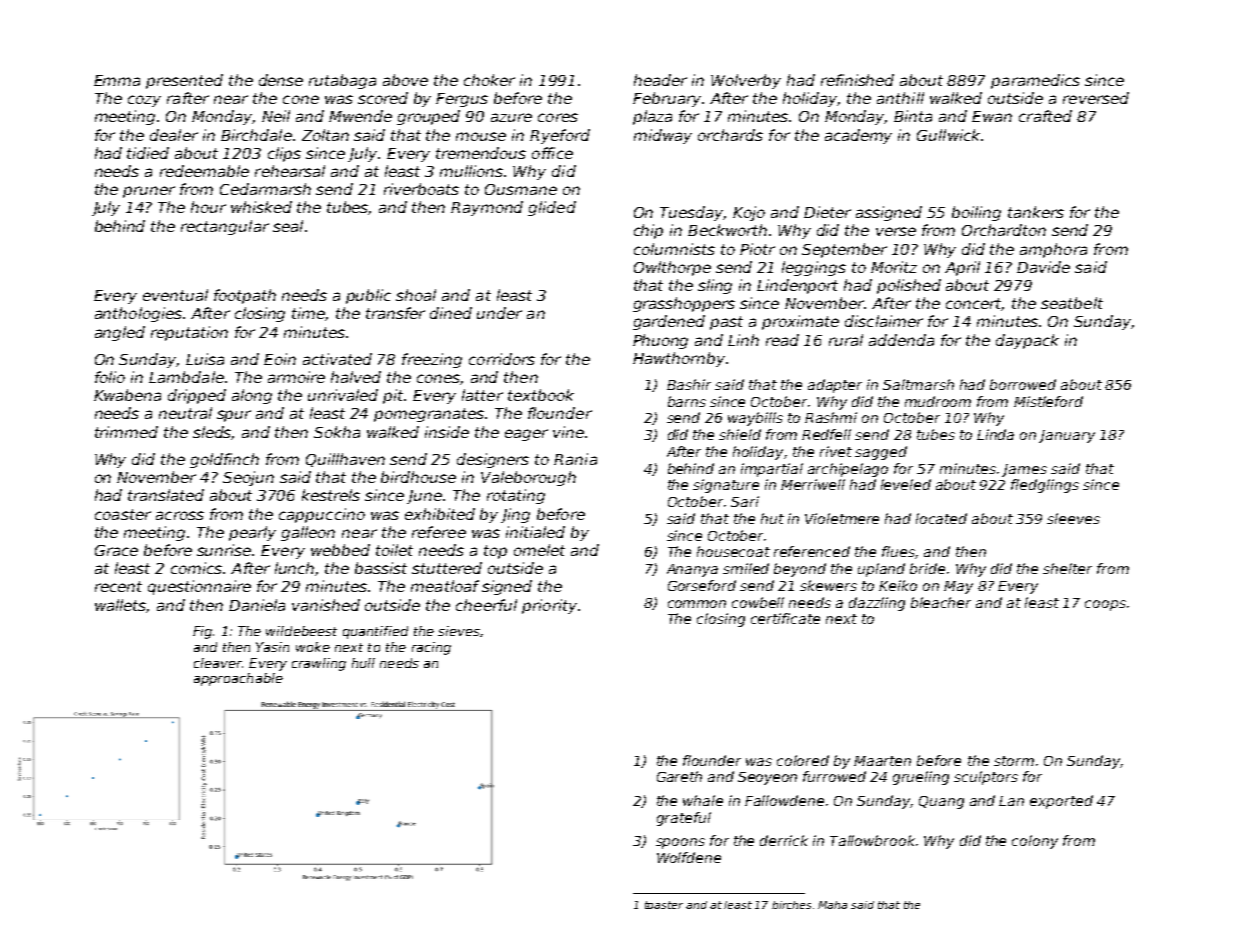 The image size is (1233, 952). What do you see at coordinates (857, 80) in the screenshot?
I see `refinished` at bounding box center [857, 80].
